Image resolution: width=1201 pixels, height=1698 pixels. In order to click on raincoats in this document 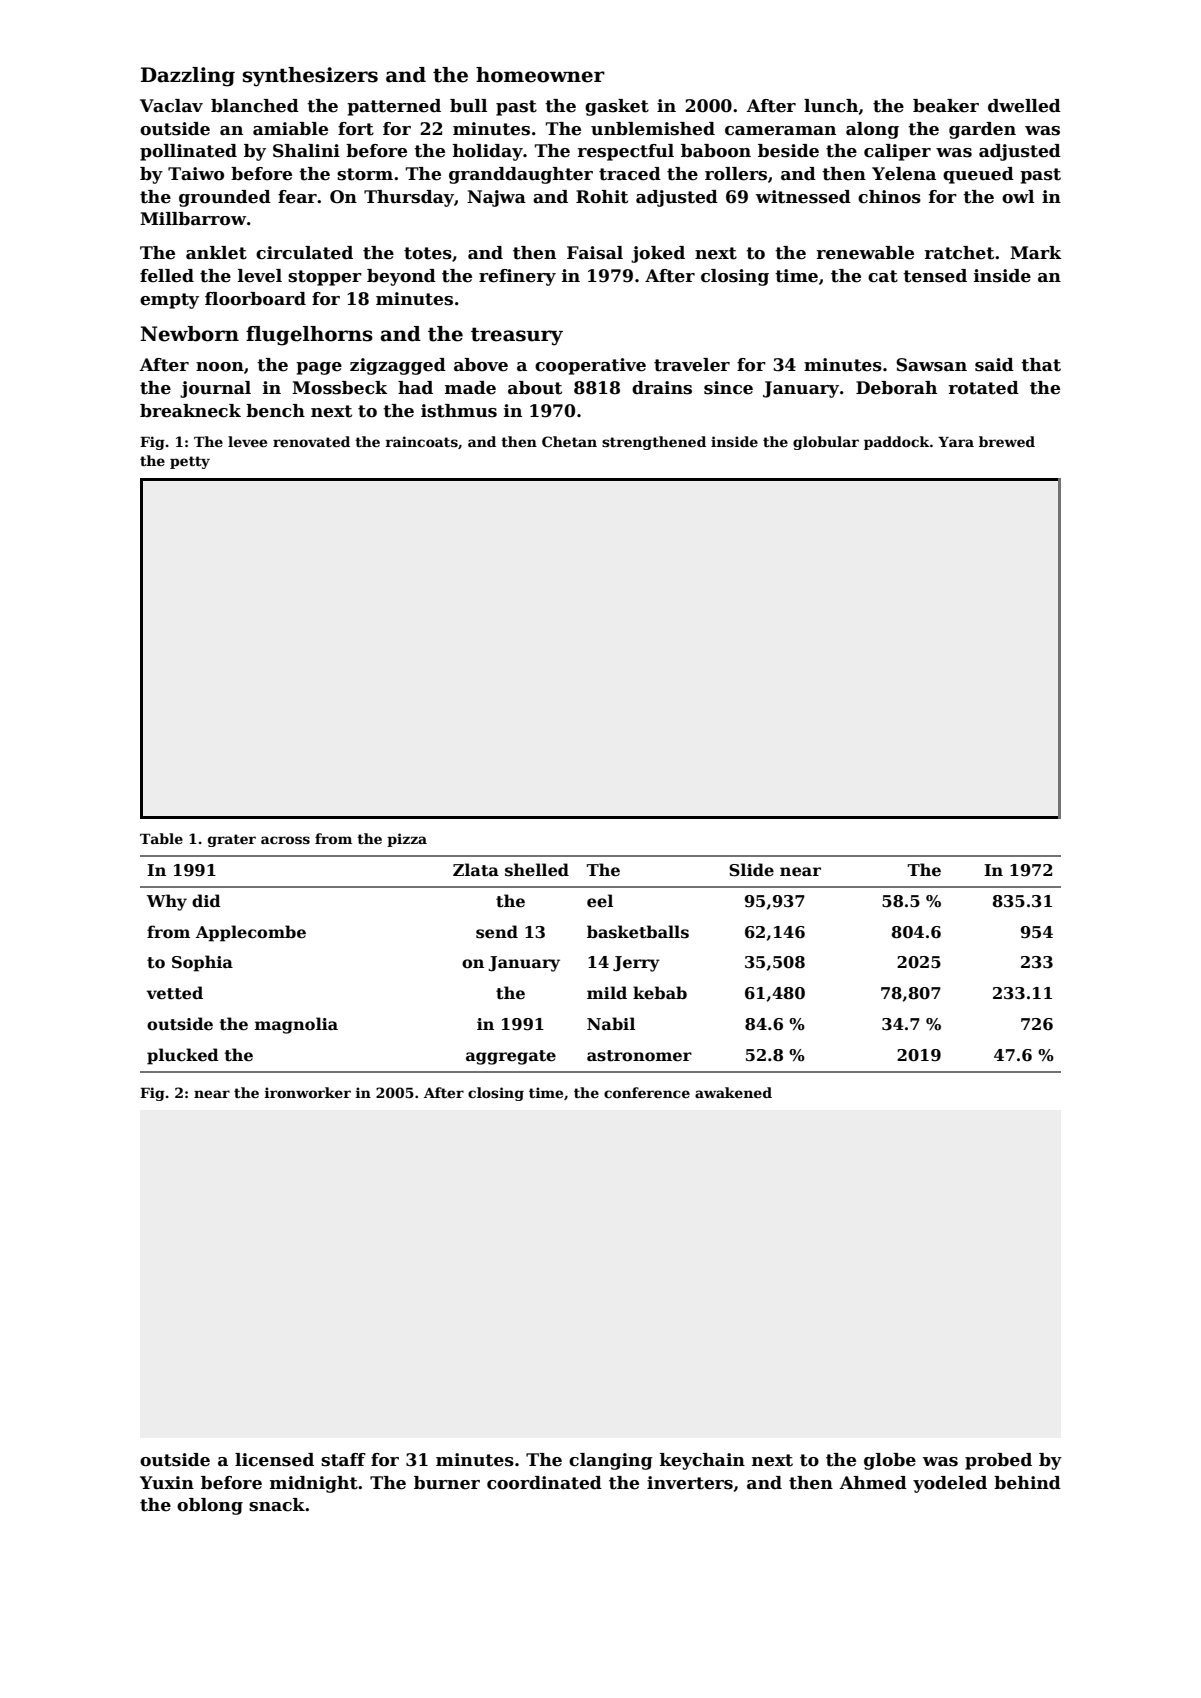, I will do `click(421, 441)`.
